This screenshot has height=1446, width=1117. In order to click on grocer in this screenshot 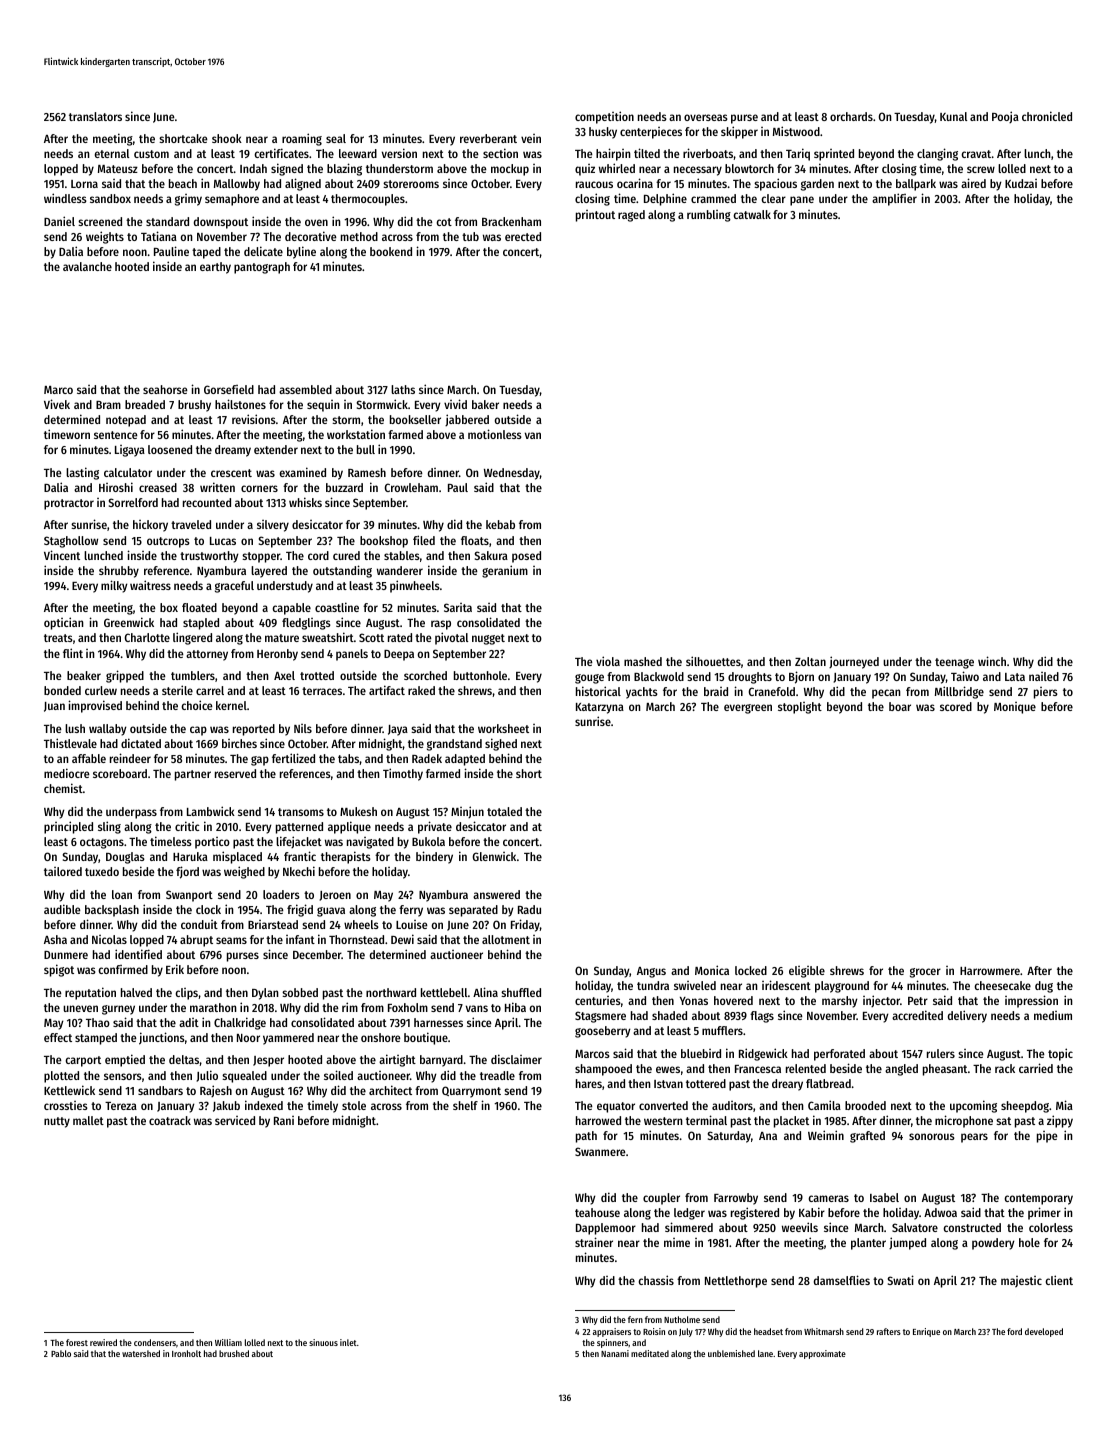, I will do `click(925, 973)`.
